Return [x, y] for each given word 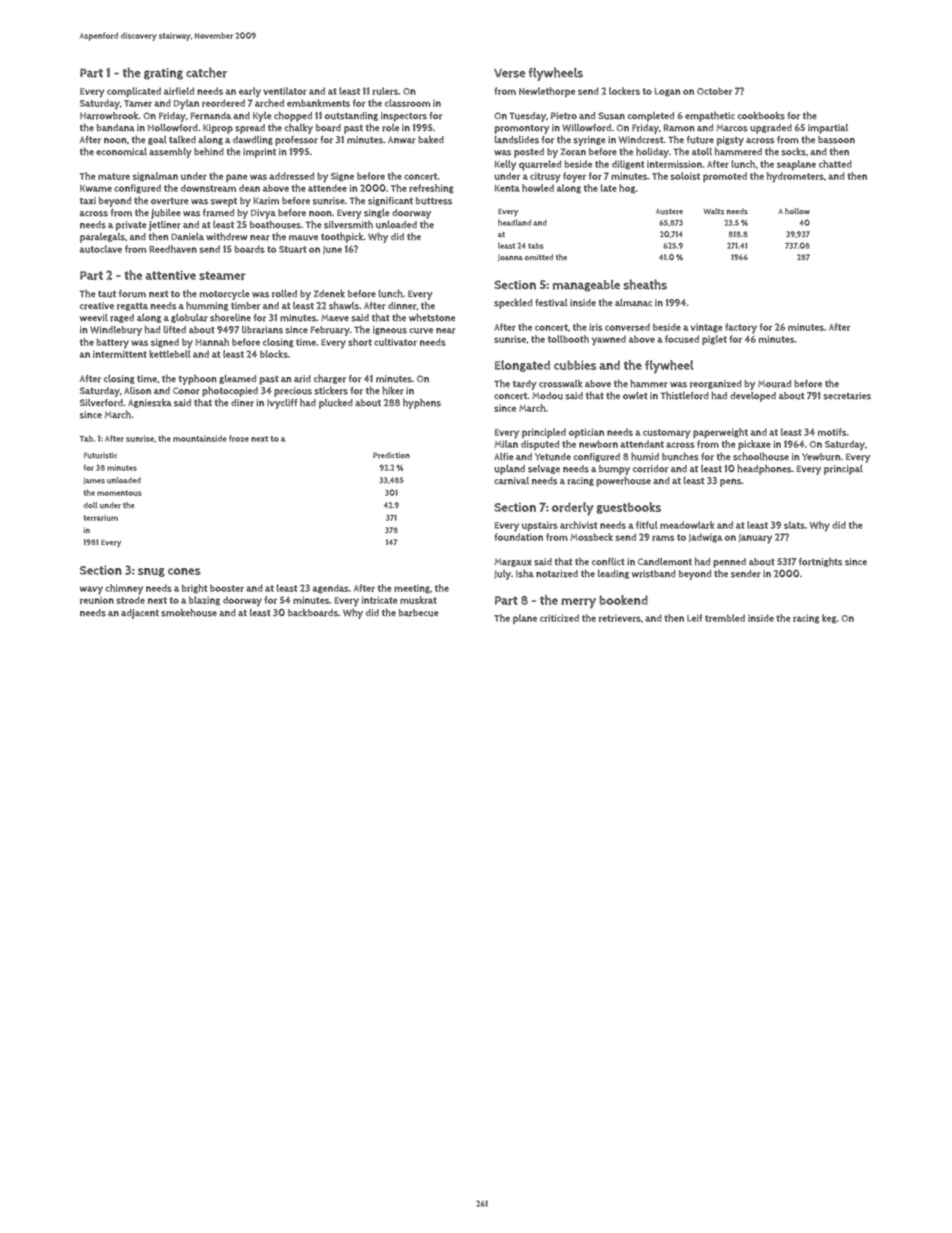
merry [578, 603]
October [714, 91]
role [390, 128]
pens [730, 483]
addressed [291, 176]
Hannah [212, 342]
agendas [331, 589]
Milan [506, 444]
